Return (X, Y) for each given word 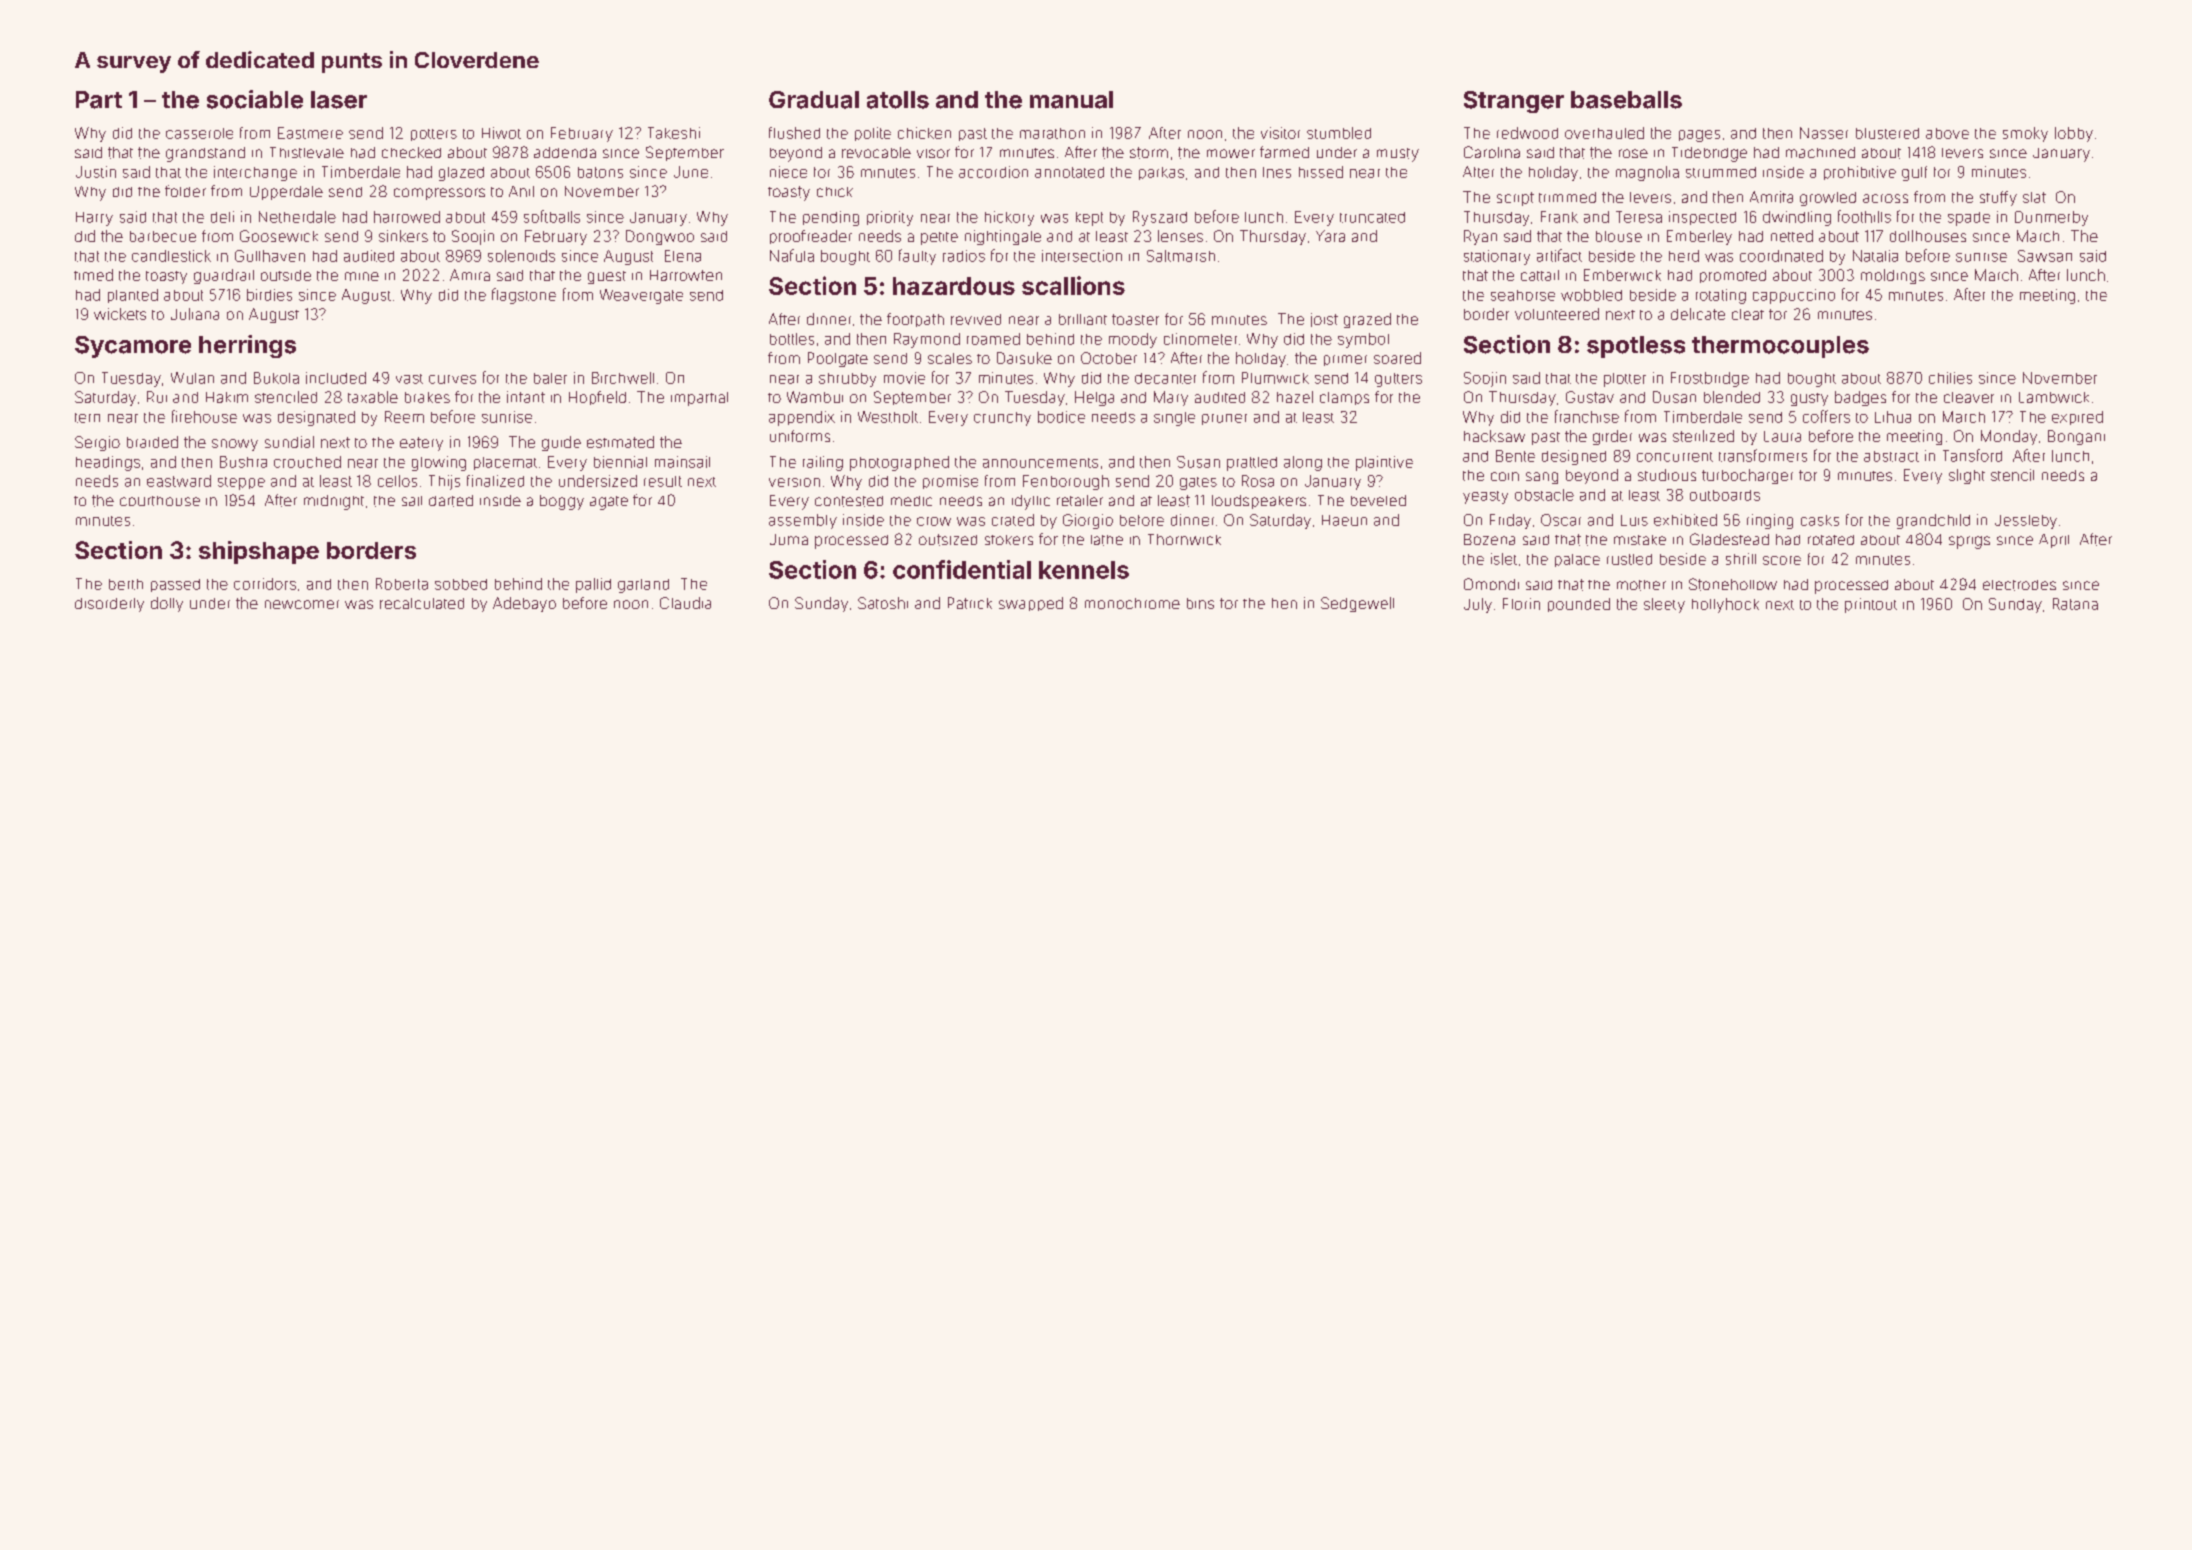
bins (1200, 603)
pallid (593, 585)
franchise (1587, 416)
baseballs (1626, 100)
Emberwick (1622, 275)
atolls (898, 100)
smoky (2025, 134)
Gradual (814, 100)
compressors (439, 194)
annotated (1069, 172)
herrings (247, 346)
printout (1871, 605)
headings (108, 463)
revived (976, 319)
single (1174, 419)
